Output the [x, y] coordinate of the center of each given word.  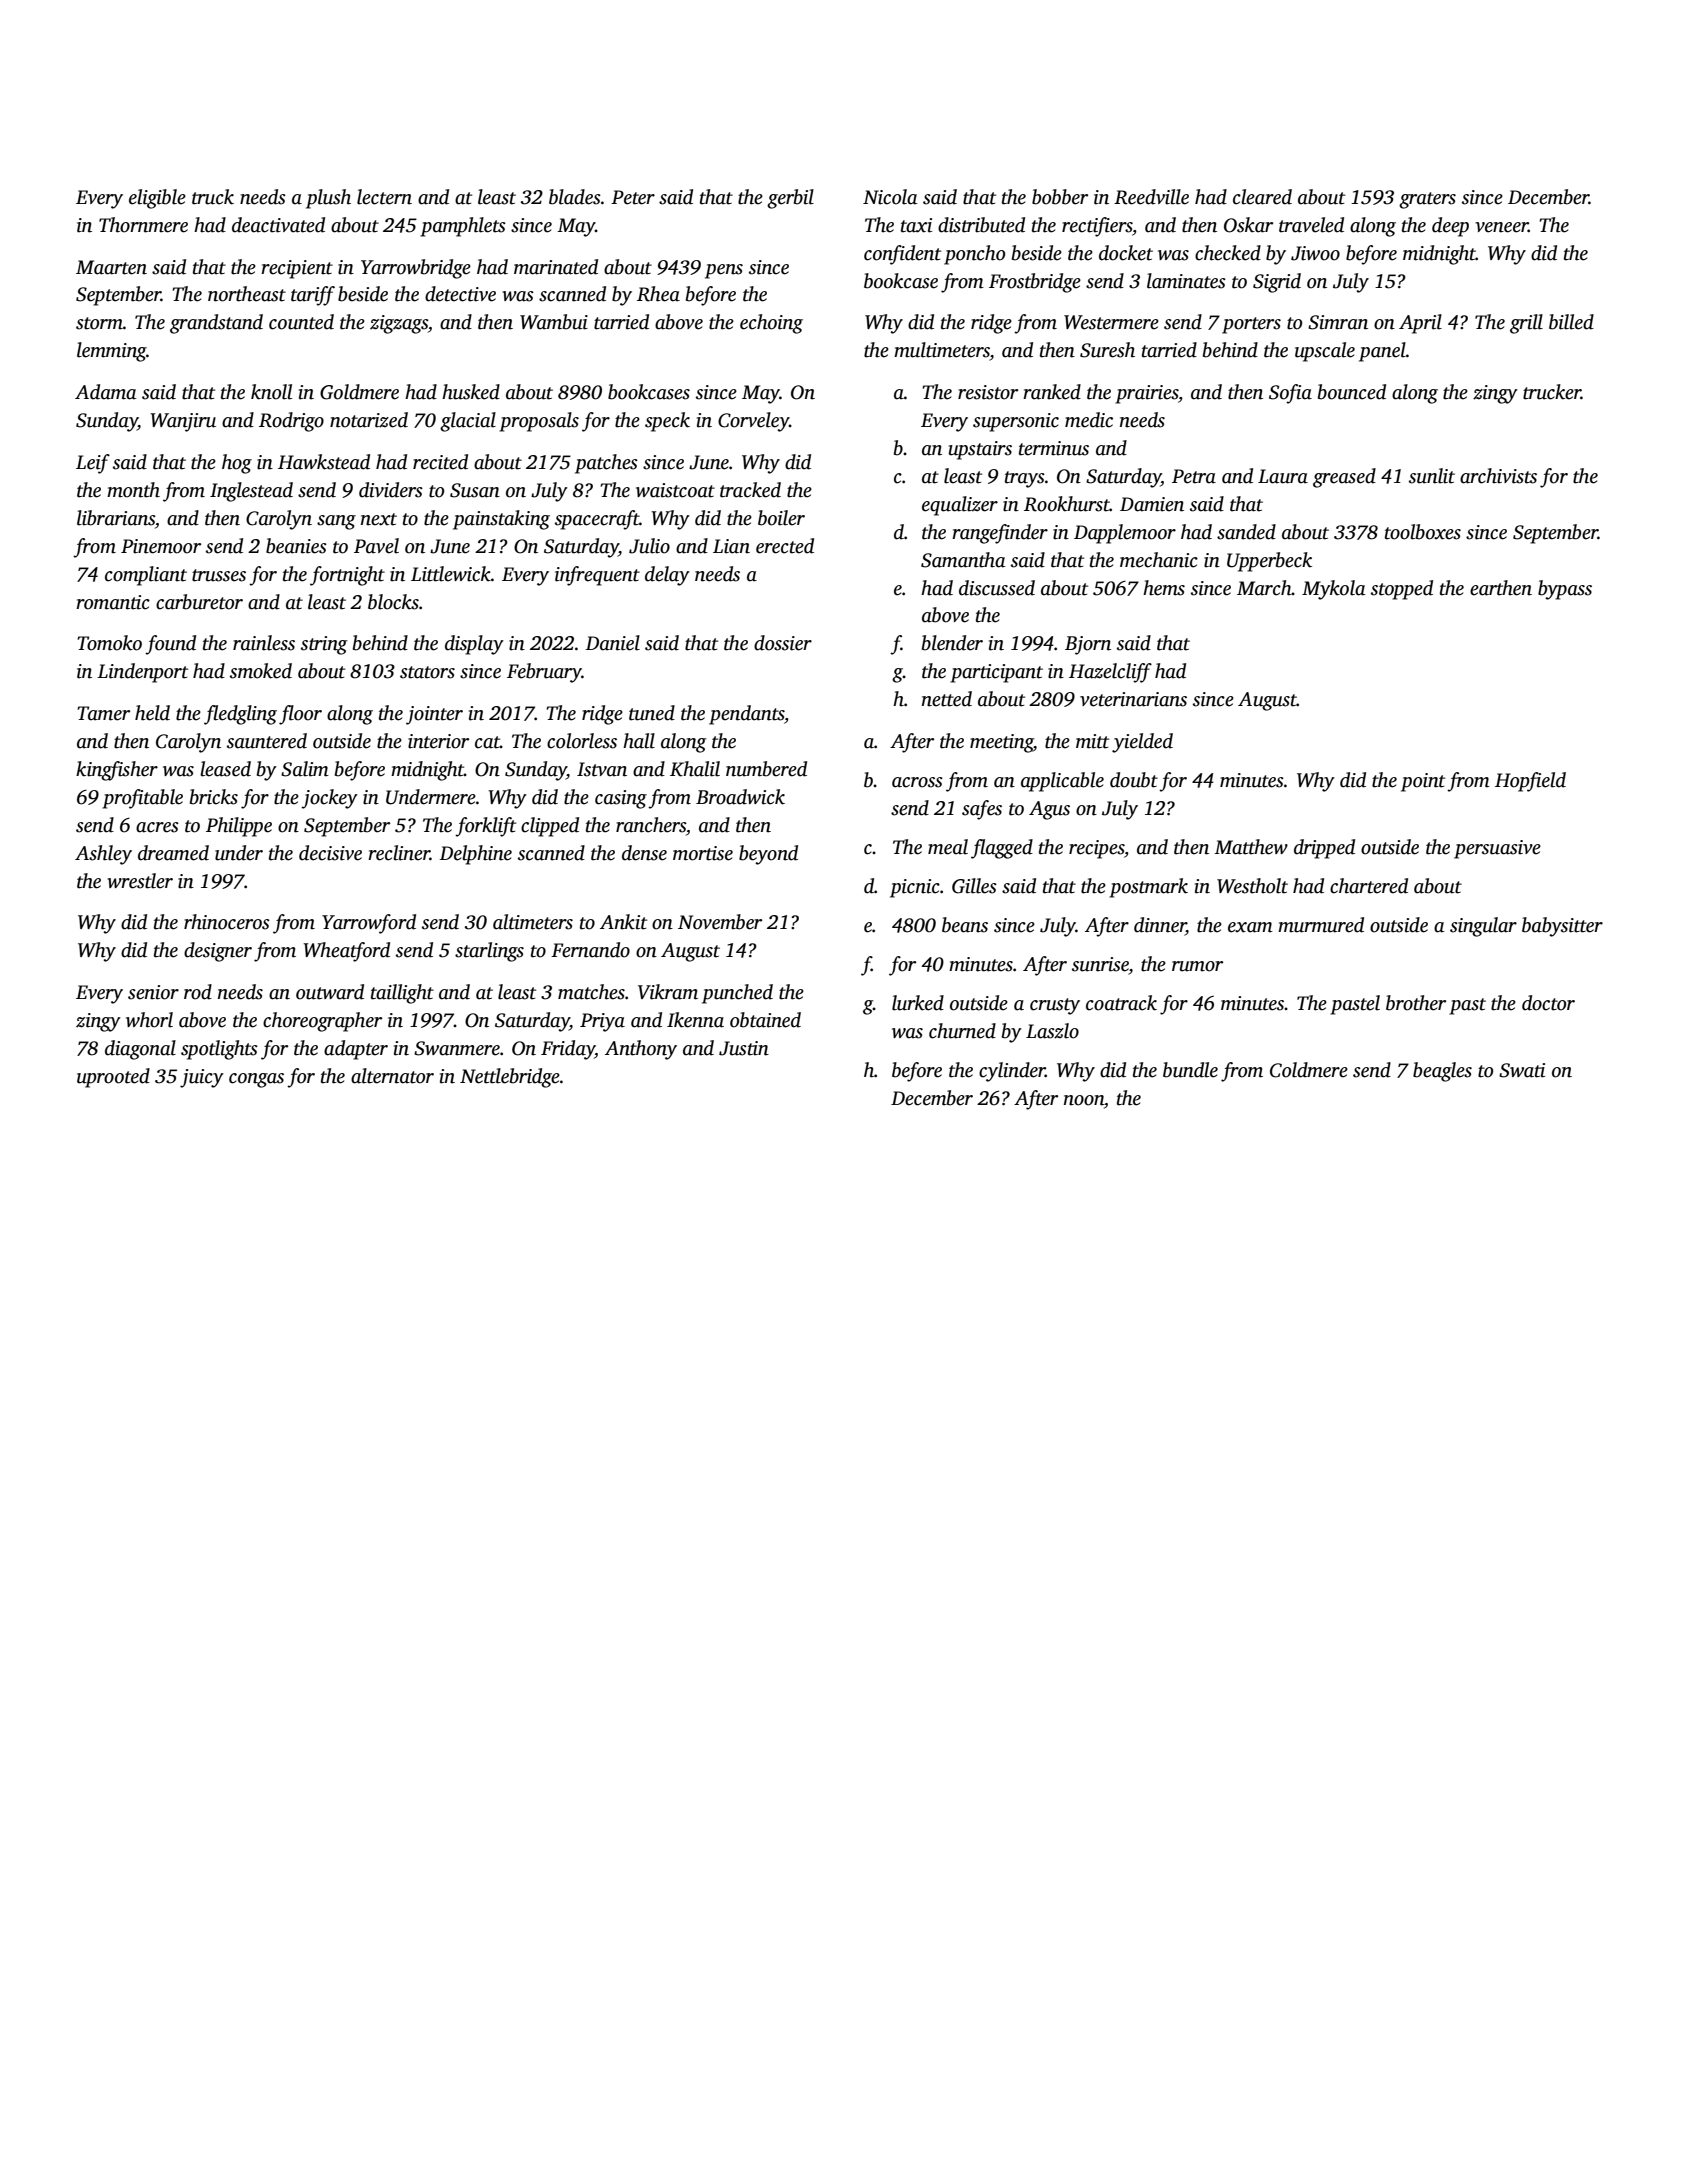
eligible [157, 199]
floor [300, 715]
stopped [1402, 590]
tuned [652, 713]
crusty [1055, 1006]
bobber [1060, 197]
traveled [1311, 225]
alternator [392, 1076]
